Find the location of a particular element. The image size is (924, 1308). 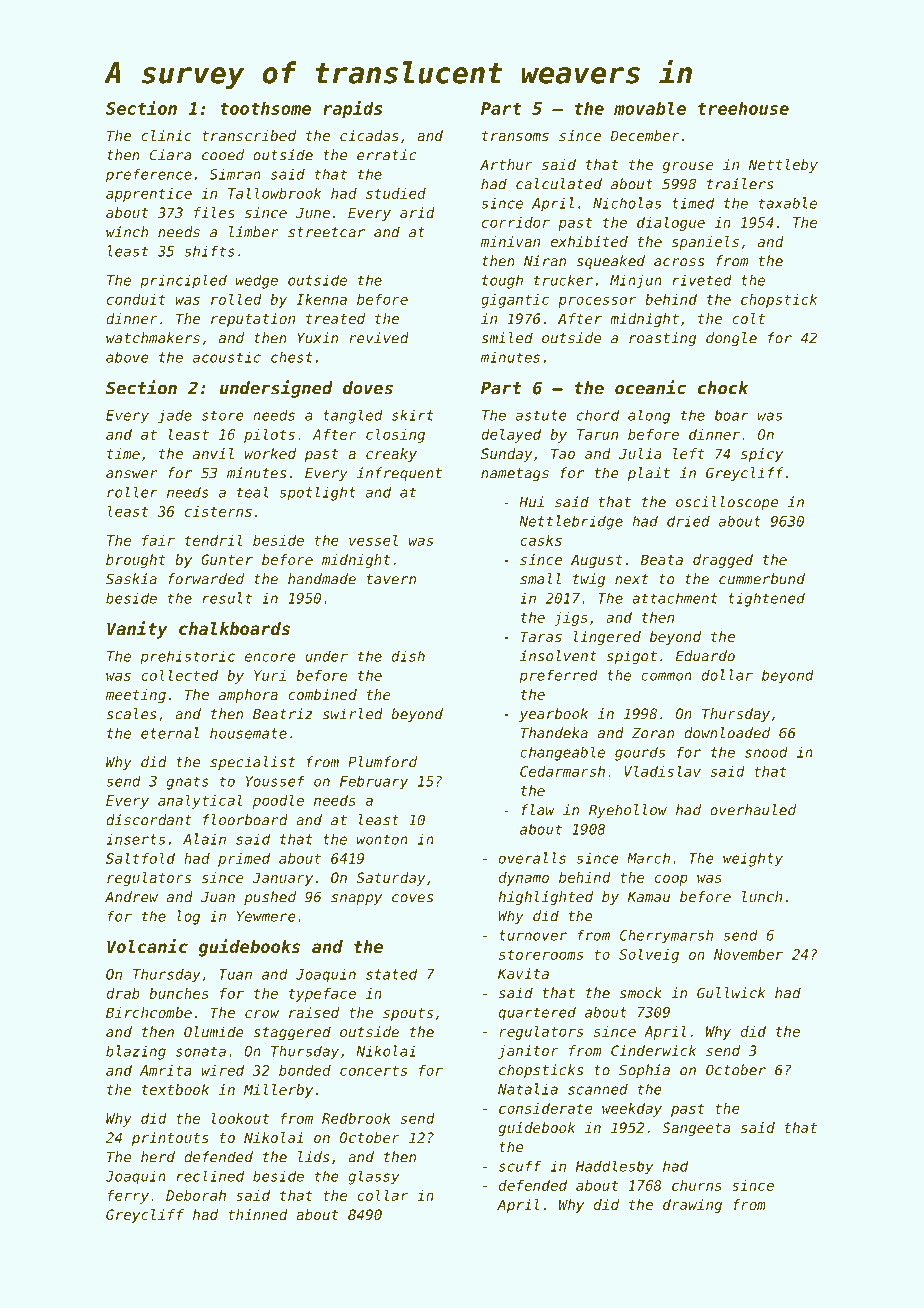

ferry is located at coordinates (128, 1197).
